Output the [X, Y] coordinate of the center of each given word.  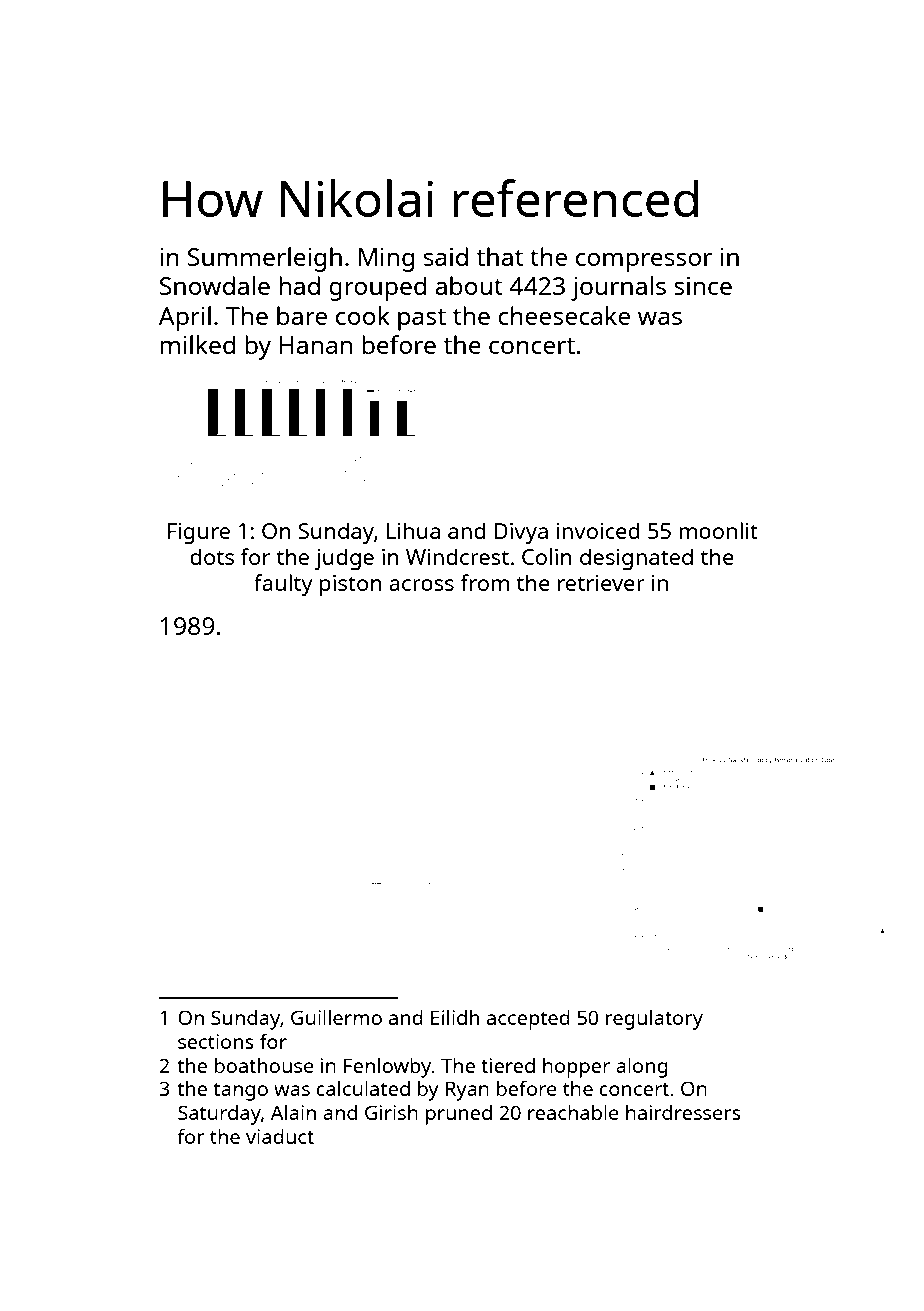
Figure [198, 533]
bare [302, 315]
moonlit [719, 530]
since [703, 286]
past [422, 320]
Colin [547, 556]
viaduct [280, 1136]
